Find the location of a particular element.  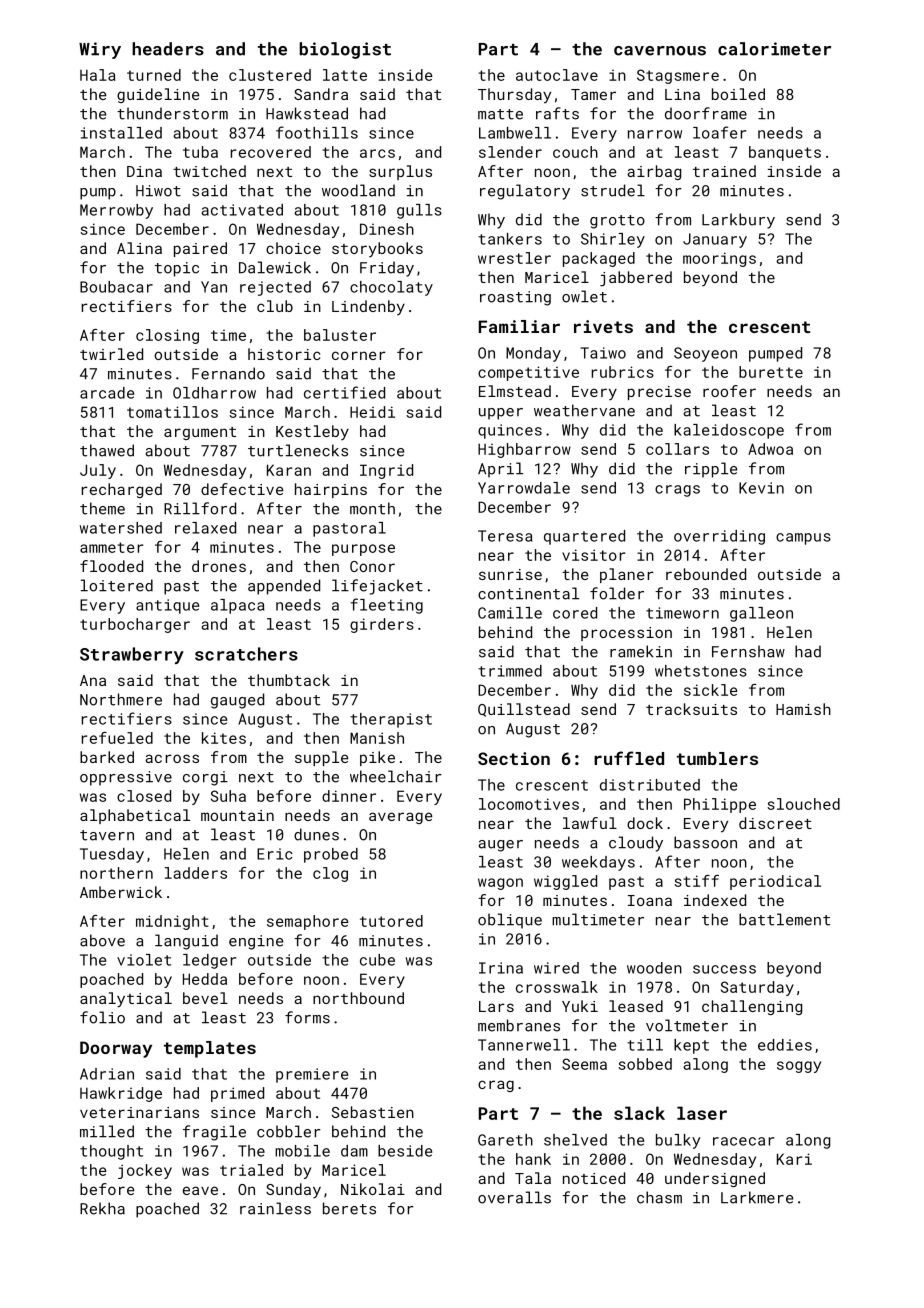

tankers is located at coordinates (510, 239).
